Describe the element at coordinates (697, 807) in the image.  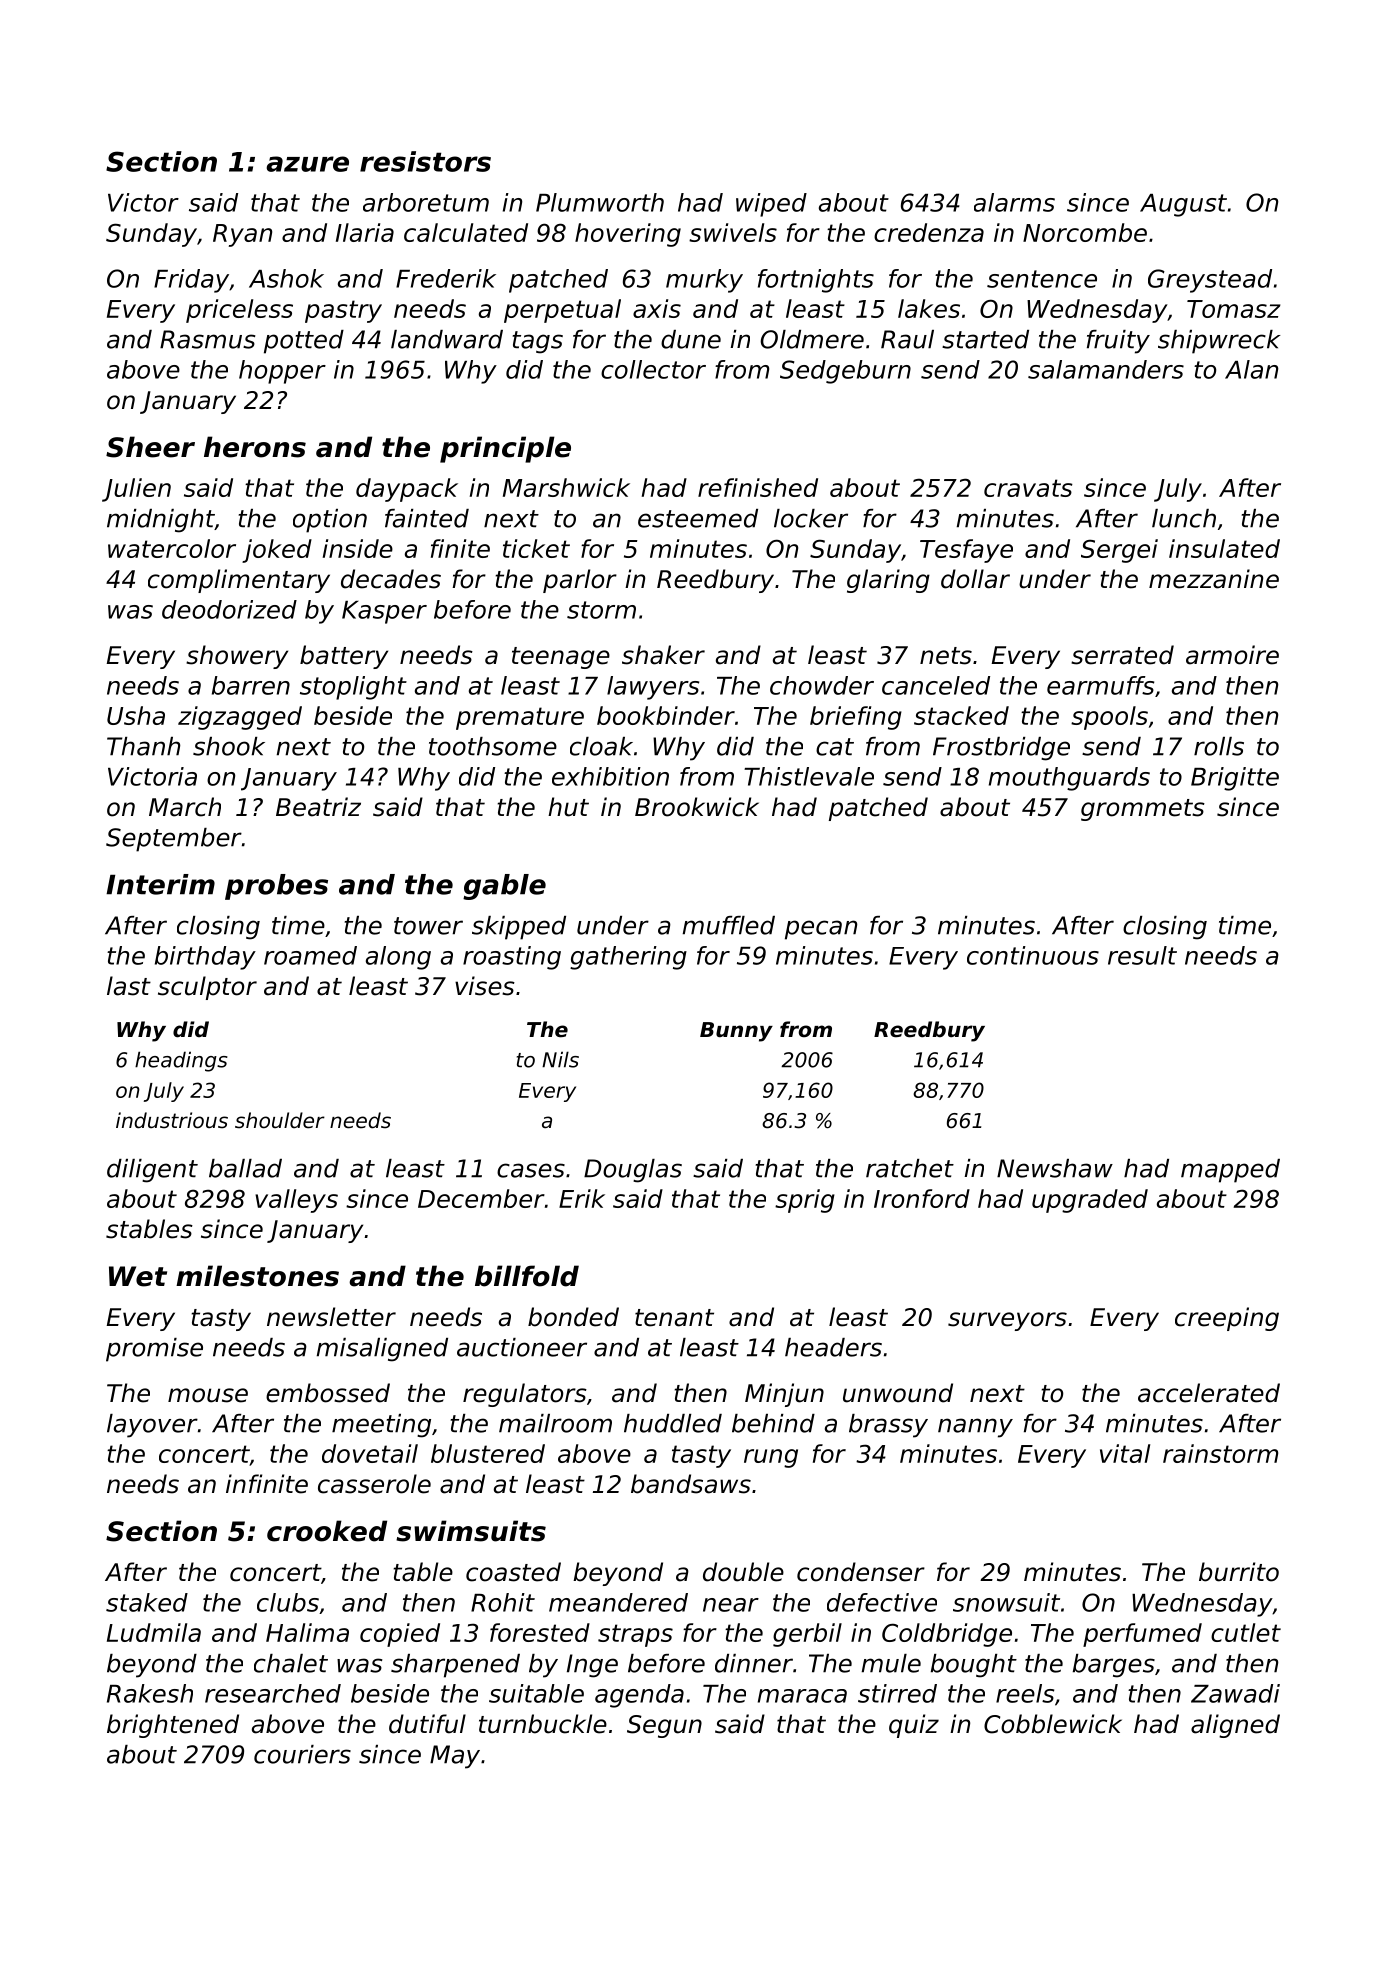
I see `Brookwick` at that location.
